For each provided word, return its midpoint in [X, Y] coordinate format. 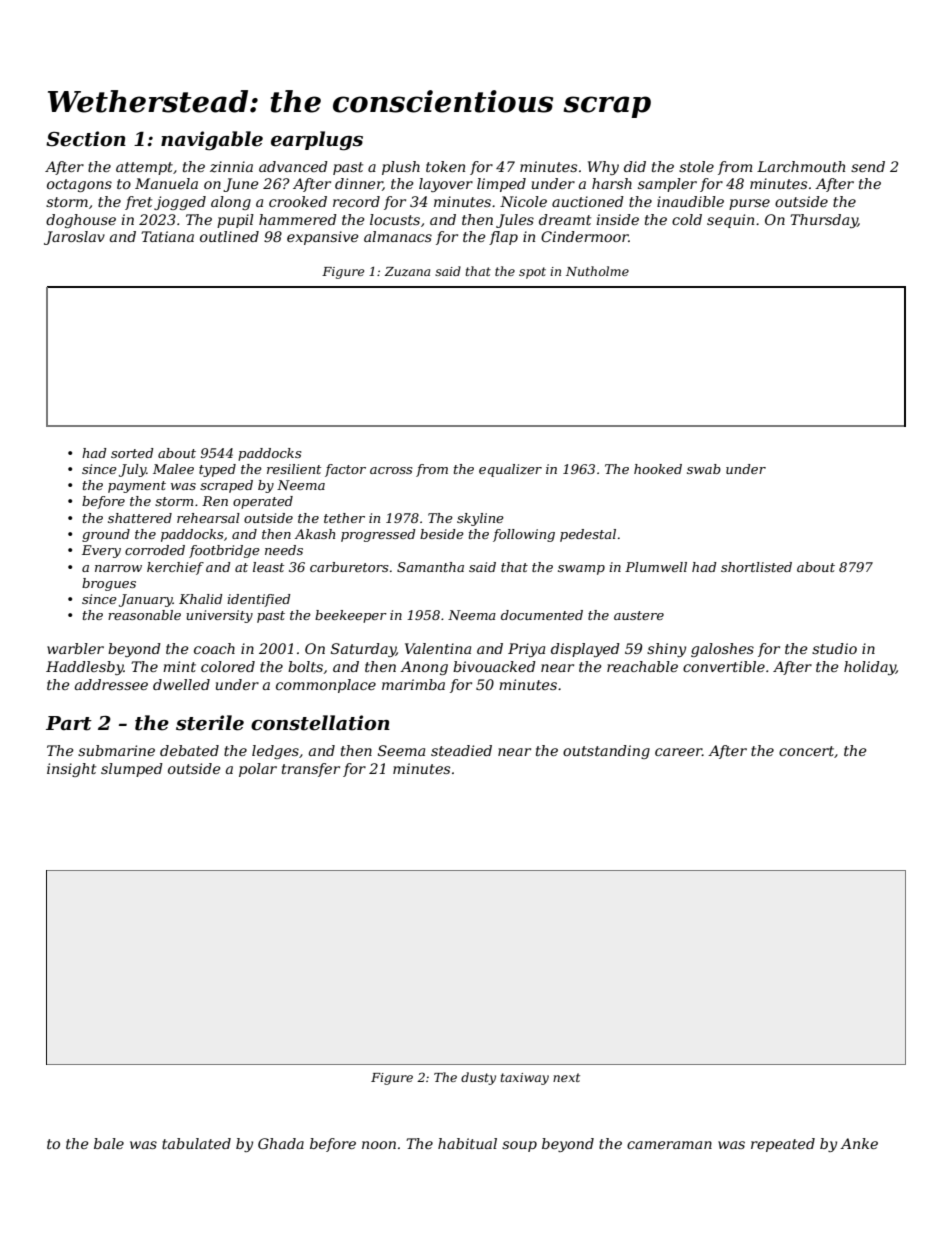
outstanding [606, 752]
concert [806, 751]
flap [503, 238]
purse [749, 204]
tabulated [196, 1143]
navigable [212, 141]
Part [69, 723]
